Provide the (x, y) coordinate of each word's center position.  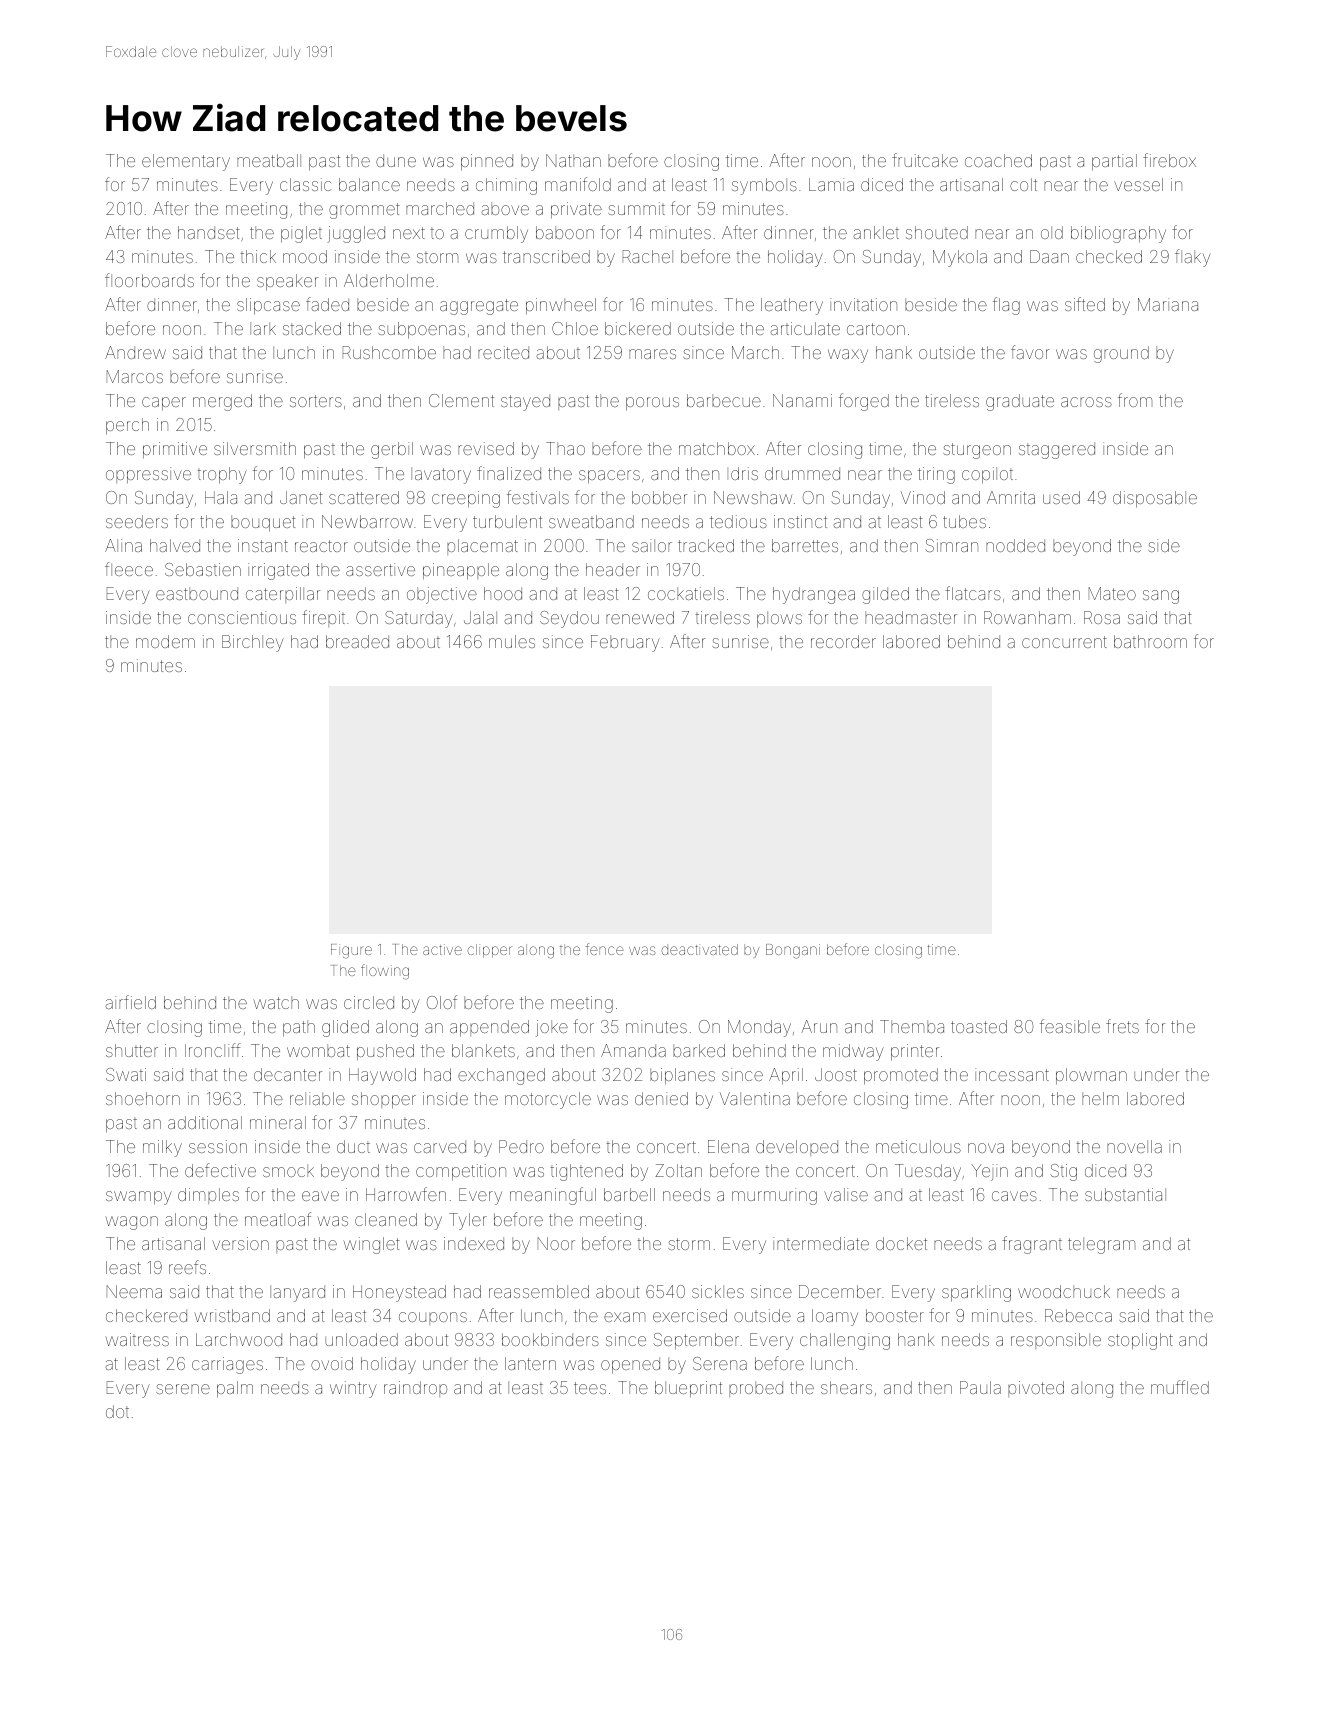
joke (552, 1028)
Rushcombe (389, 352)
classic (305, 184)
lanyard (297, 1293)
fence (605, 949)
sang (1161, 597)
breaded (357, 641)
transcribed (546, 256)
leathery (792, 306)
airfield (130, 1002)
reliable (317, 1098)
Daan (1049, 256)
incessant (1012, 1074)
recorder (843, 641)
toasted (979, 1026)
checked (1109, 256)
